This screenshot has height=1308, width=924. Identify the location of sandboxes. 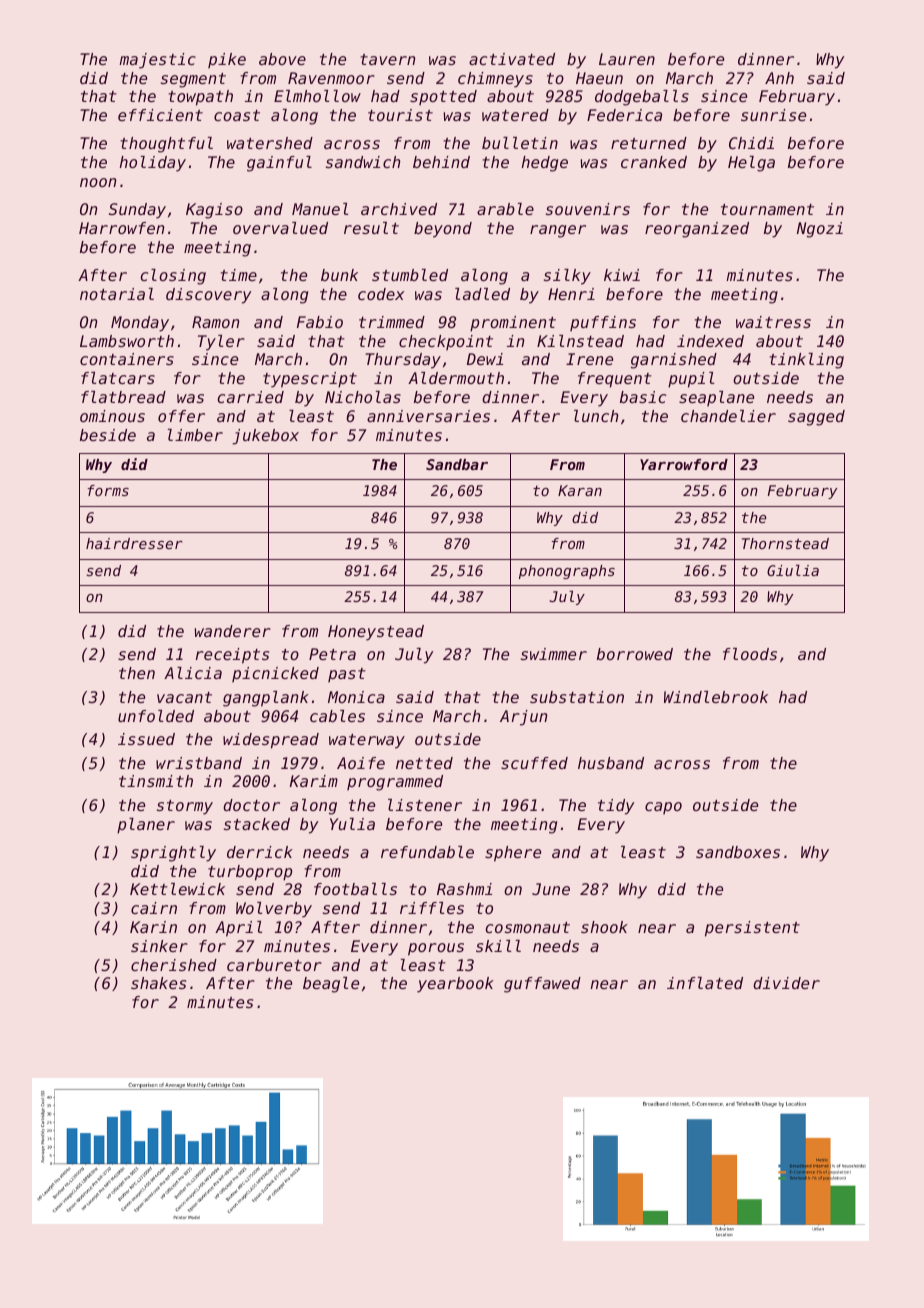
(738, 852).
